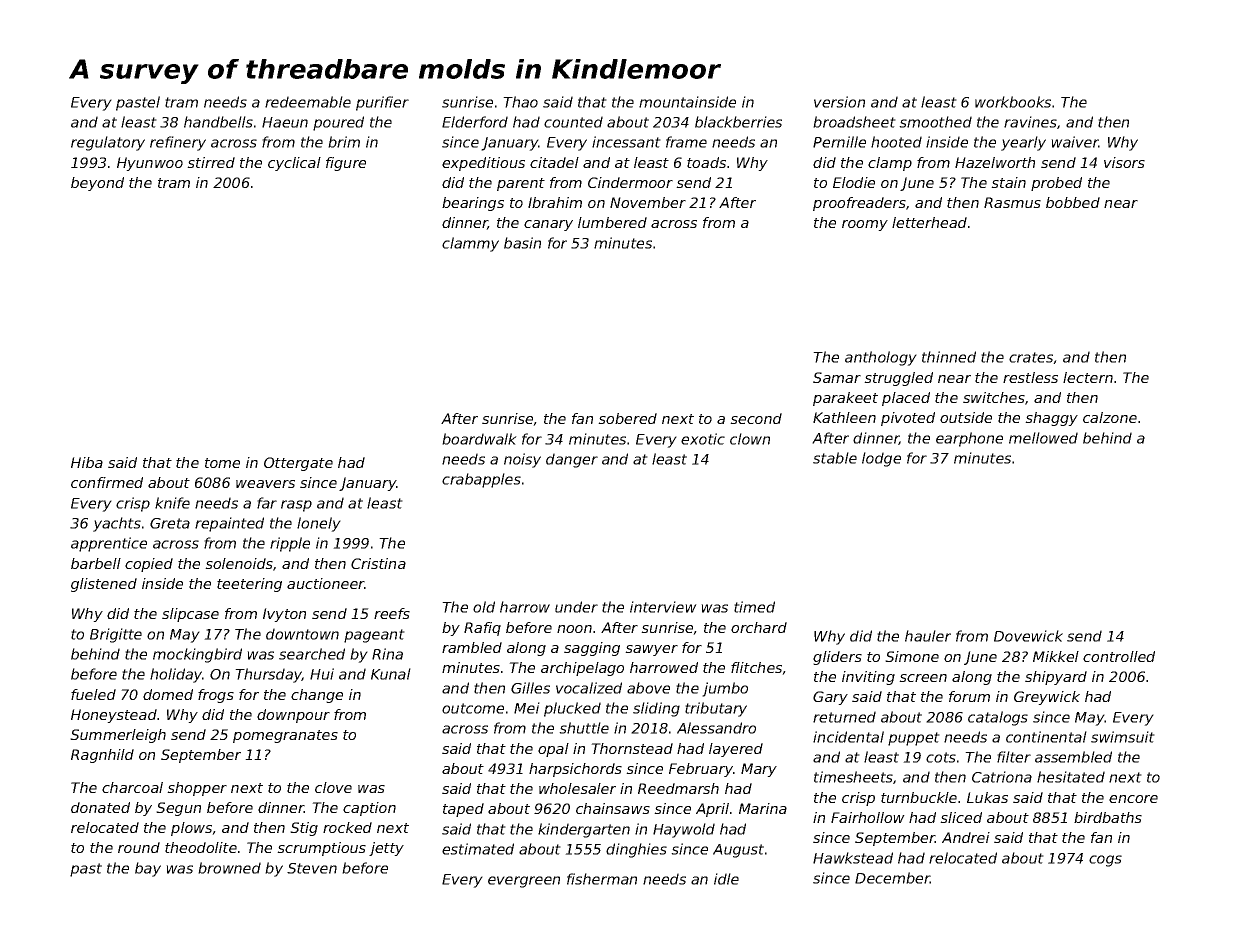  Describe the element at coordinates (470, 244) in the image. I see `clammy` at that location.
